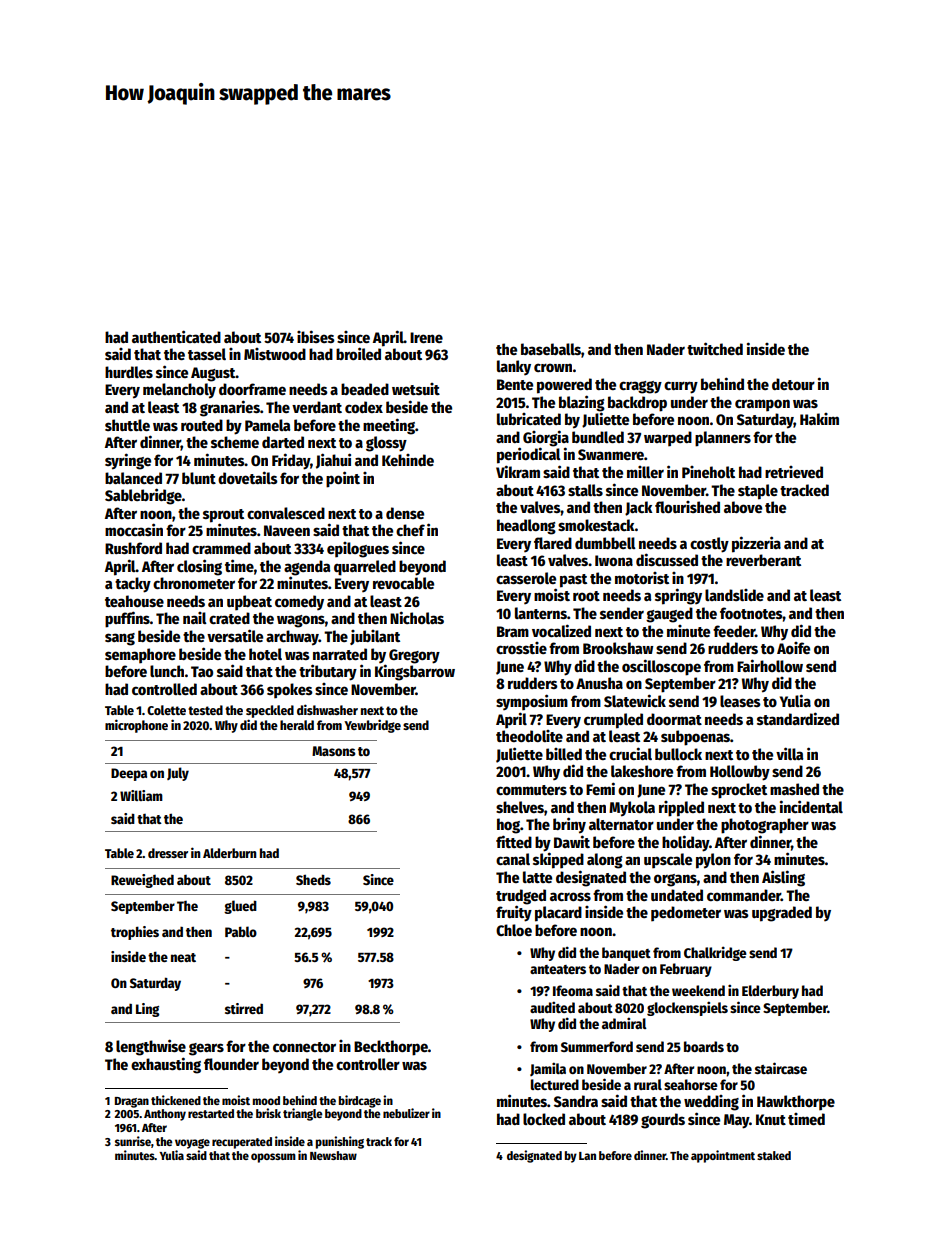 Image resolution: width=952 pixels, height=1233 pixels. Describe the element at coordinates (537, 877) in the screenshot. I see `latte` at that location.
